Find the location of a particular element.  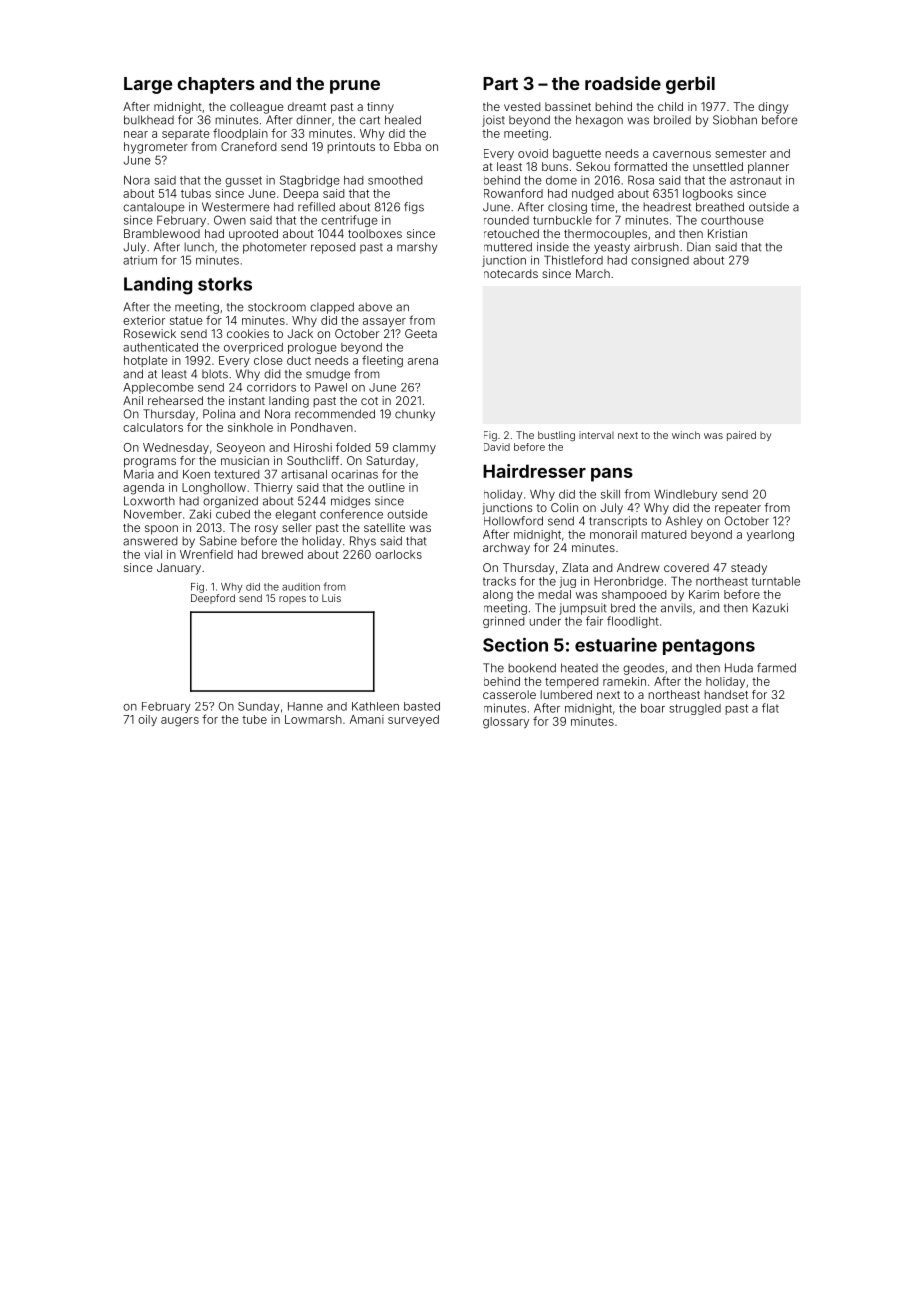

glossary is located at coordinates (506, 723).
